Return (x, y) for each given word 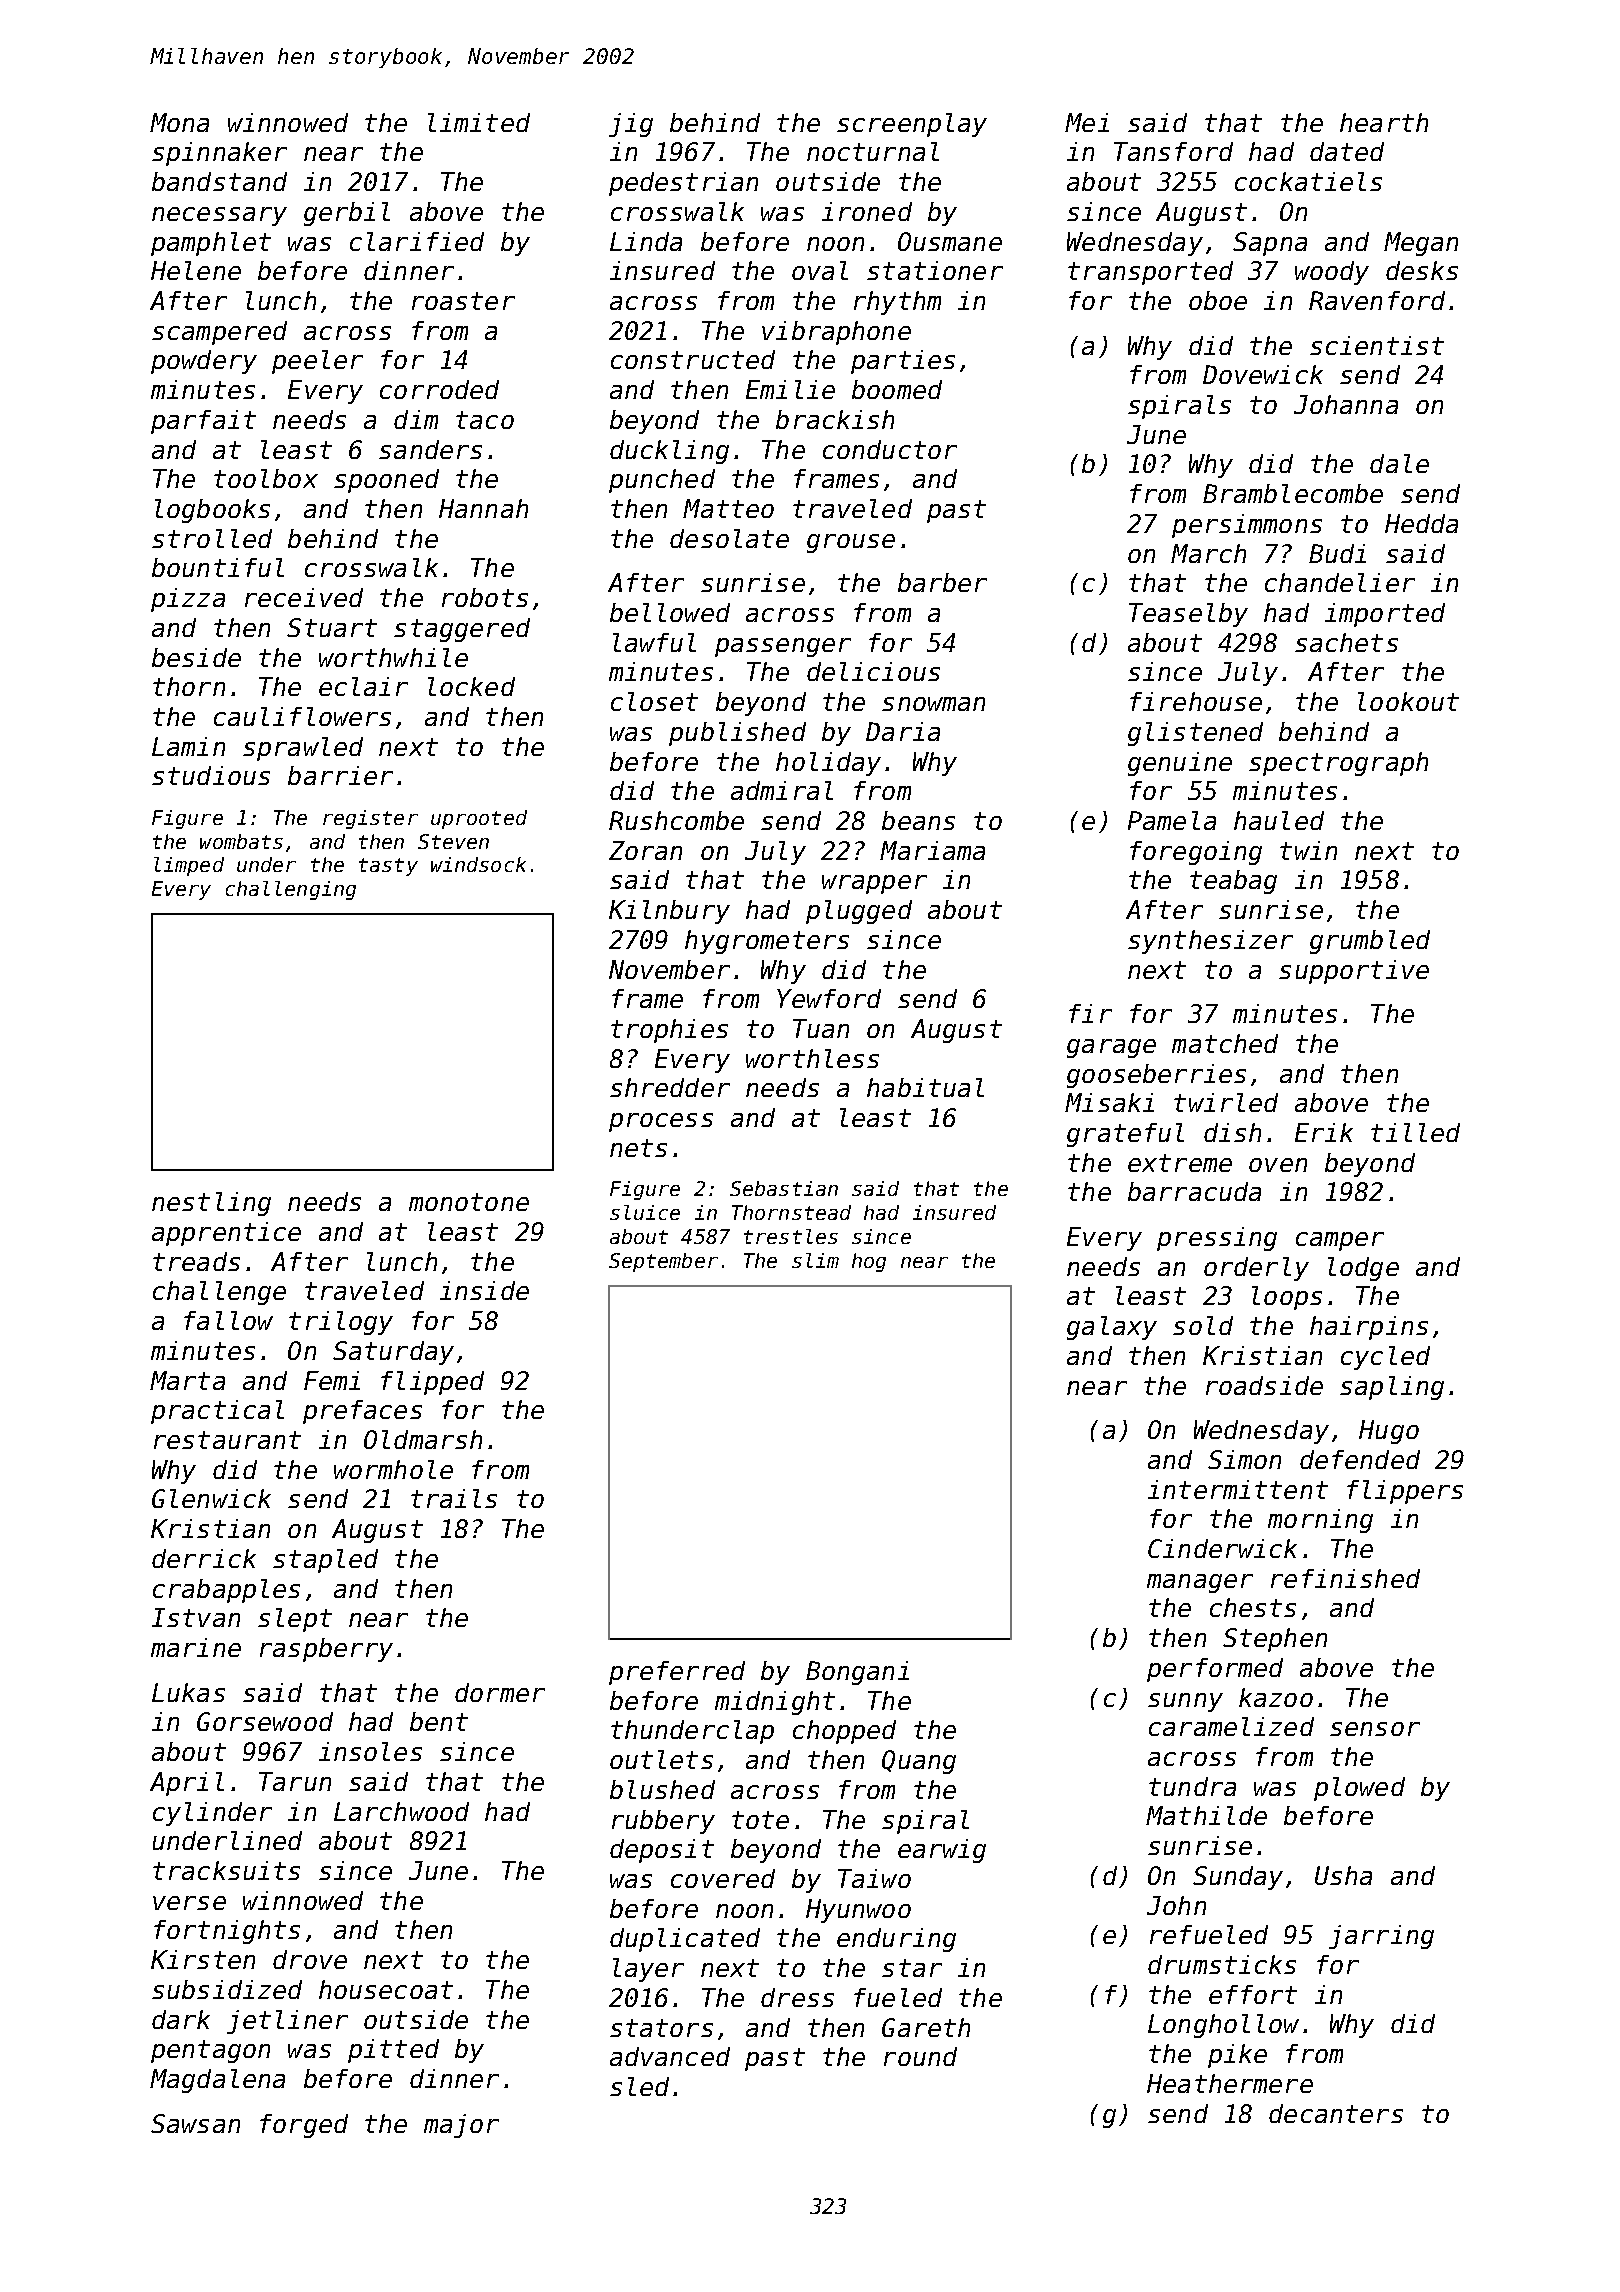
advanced (670, 2056)
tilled (1415, 1132)
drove (310, 1959)
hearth (1384, 122)
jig (631, 125)
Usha (1343, 1875)
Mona (179, 122)
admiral (782, 790)
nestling (211, 1204)
